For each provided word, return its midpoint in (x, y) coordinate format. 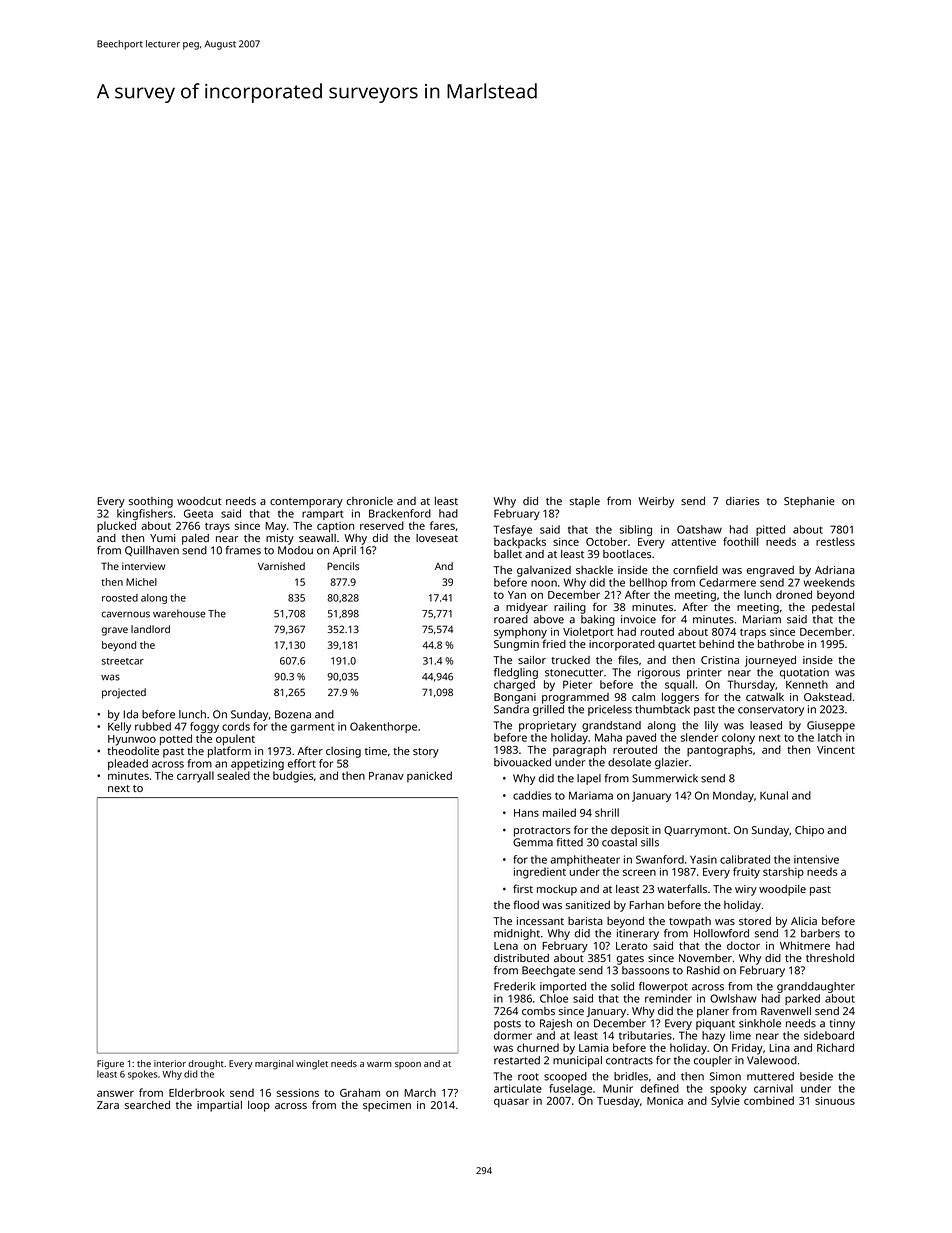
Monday (733, 796)
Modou (295, 550)
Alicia (804, 921)
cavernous (125, 614)
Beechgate (548, 971)
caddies (532, 795)
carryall (195, 777)
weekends (829, 582)
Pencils (343, 566)
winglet (312, 1065)
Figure (110, 1065)
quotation (804, 673)
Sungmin (516, 645)
